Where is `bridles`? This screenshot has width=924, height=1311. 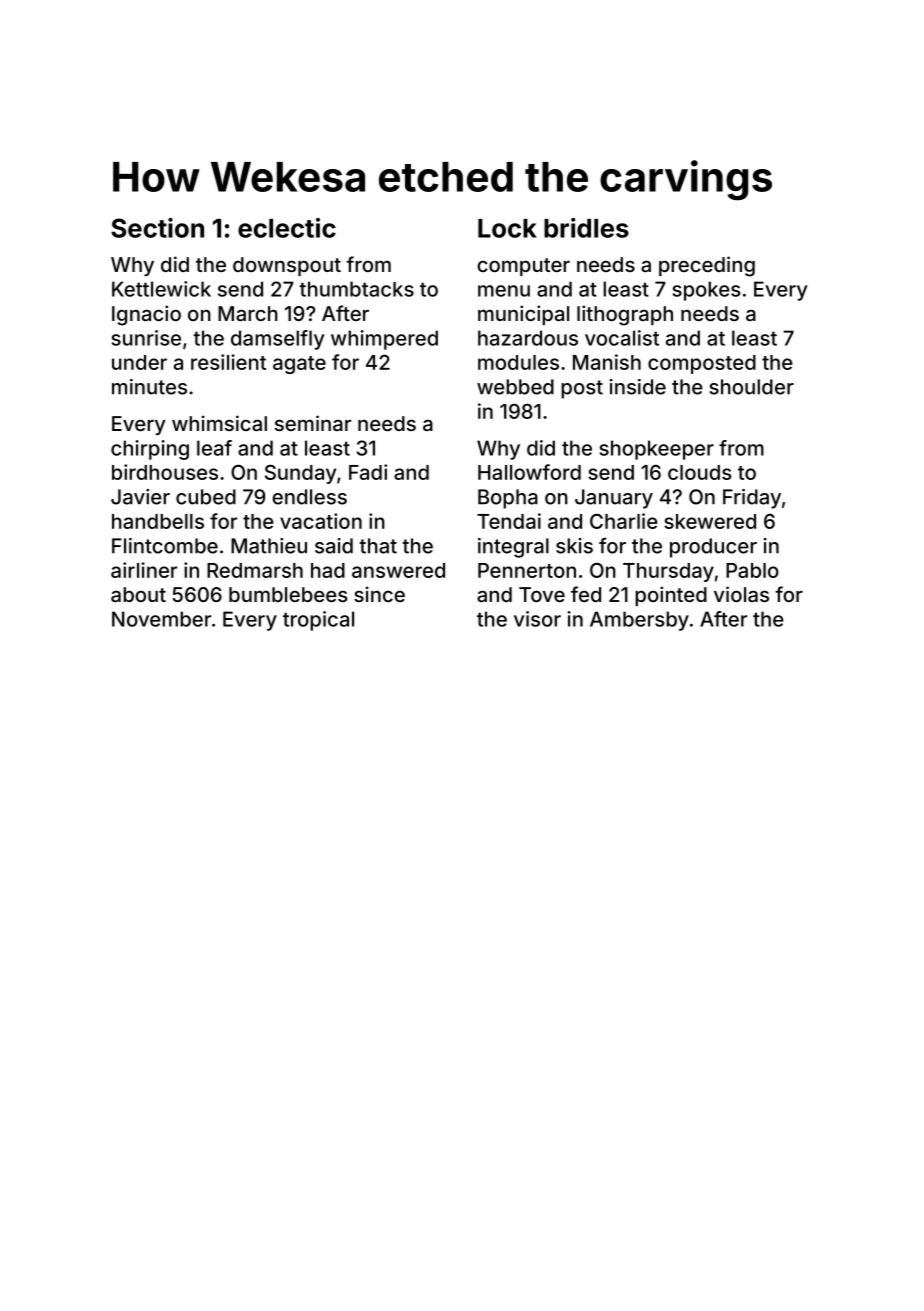
bridles is located at coordinates (586, 228).
